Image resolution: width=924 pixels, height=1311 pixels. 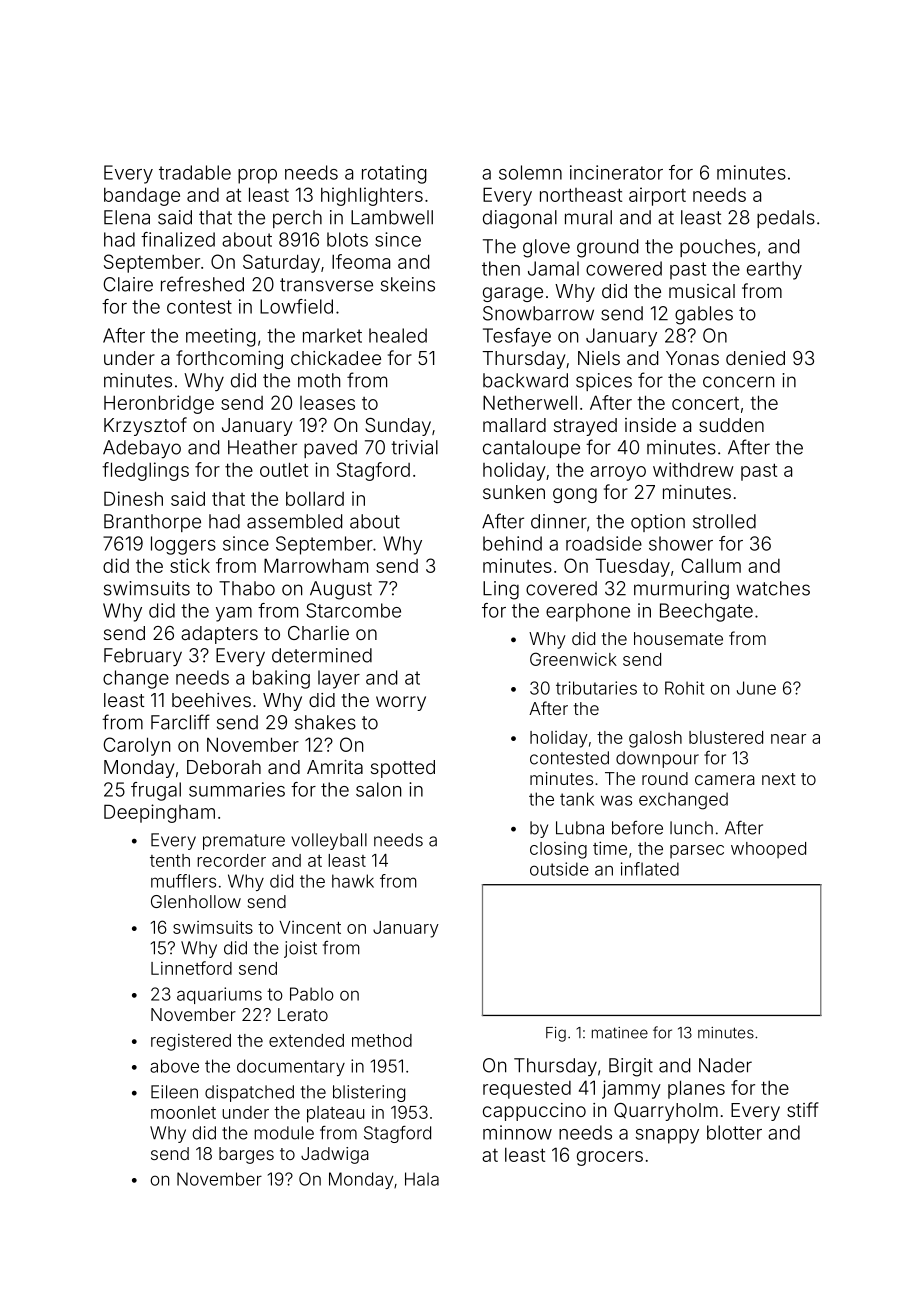 I want to click on tradable, so click(x=195, y=172).
